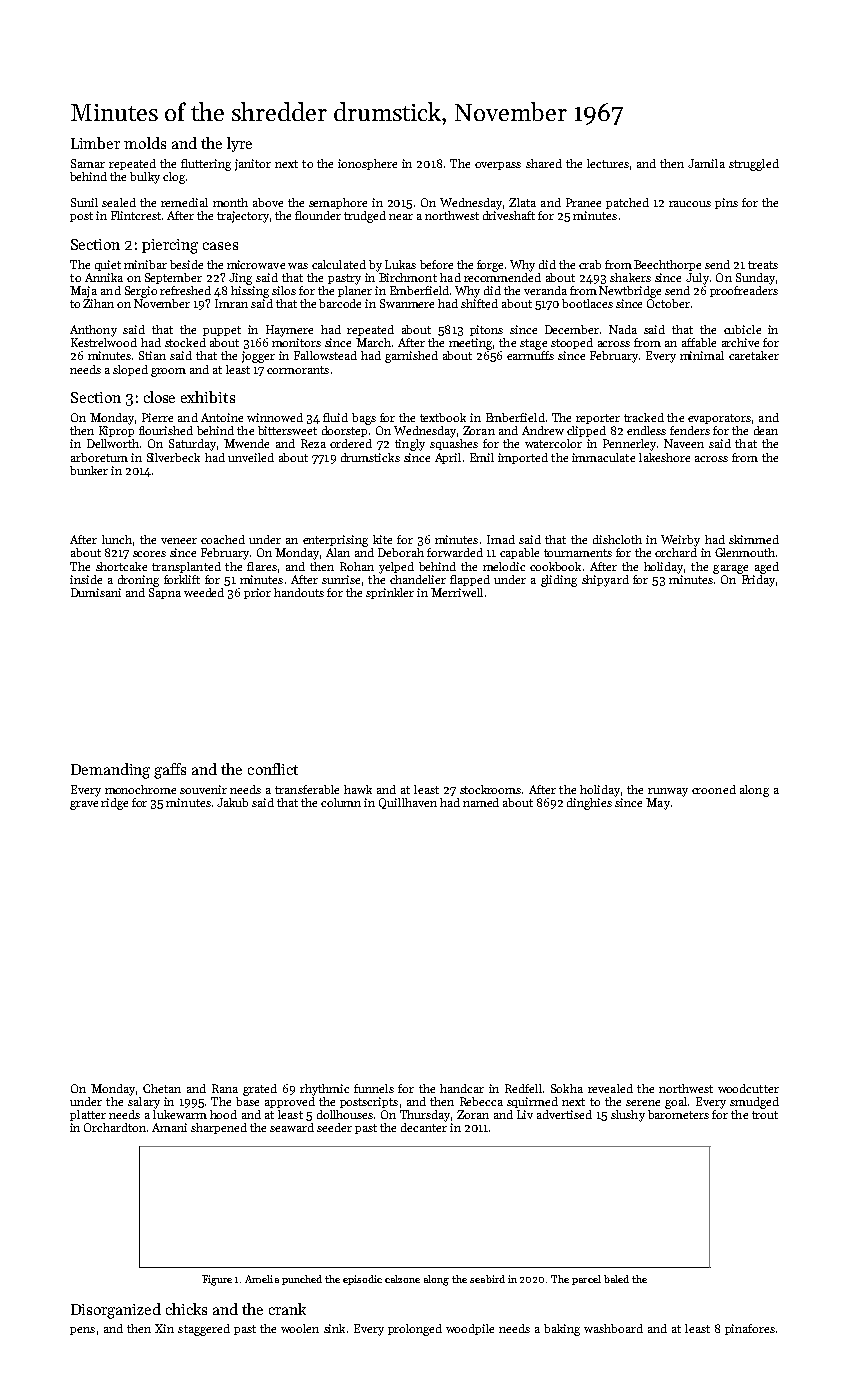 Image resolution: width=849 pixels, height=1400 pixels. I want to click on ionosphere, so click(367, 164).
